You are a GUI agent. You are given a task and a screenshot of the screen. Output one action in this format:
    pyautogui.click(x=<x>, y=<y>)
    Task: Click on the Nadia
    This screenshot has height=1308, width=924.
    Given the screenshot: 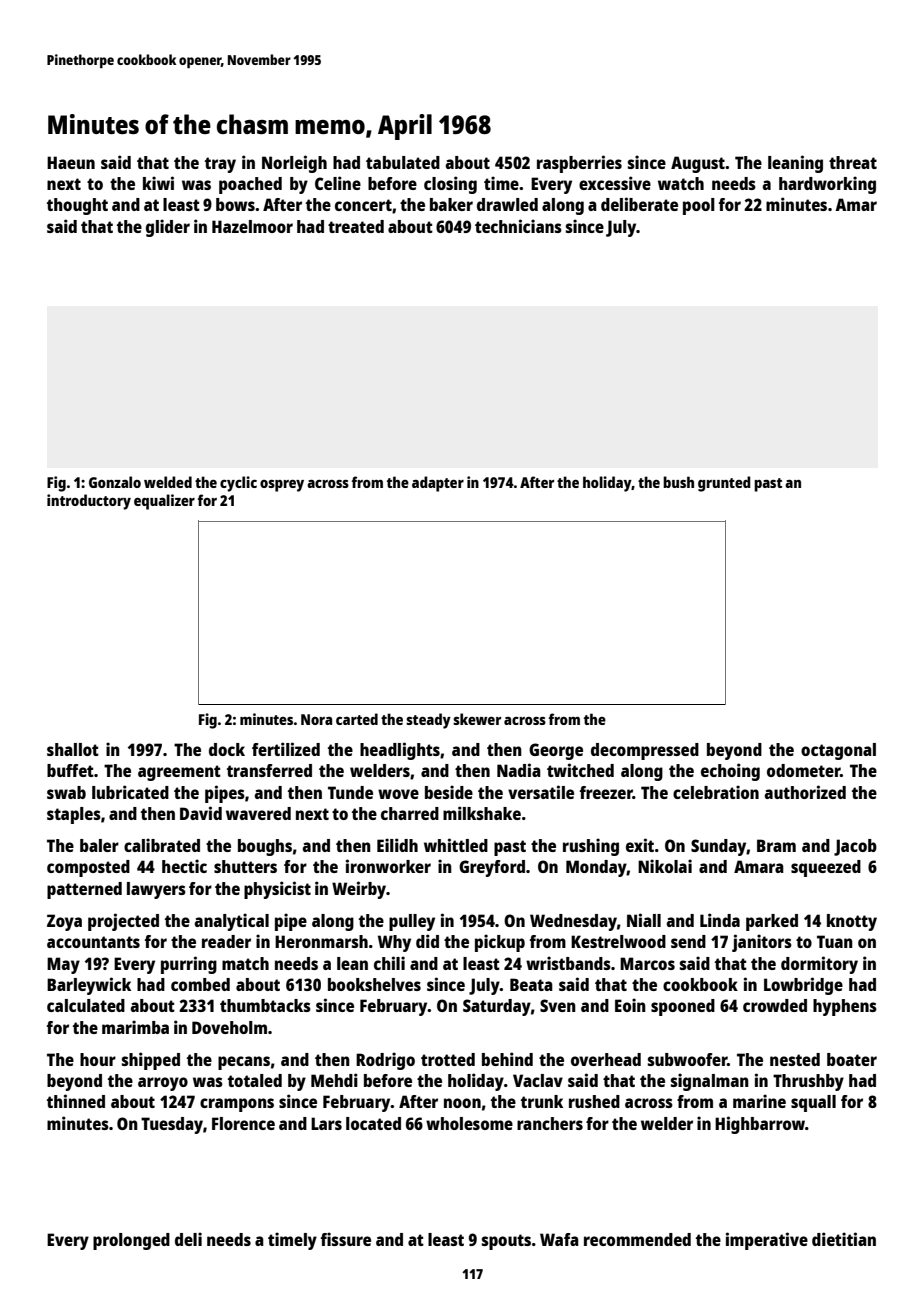 What is the action you would take?
    pyautogui.click(x=519, y=770)
